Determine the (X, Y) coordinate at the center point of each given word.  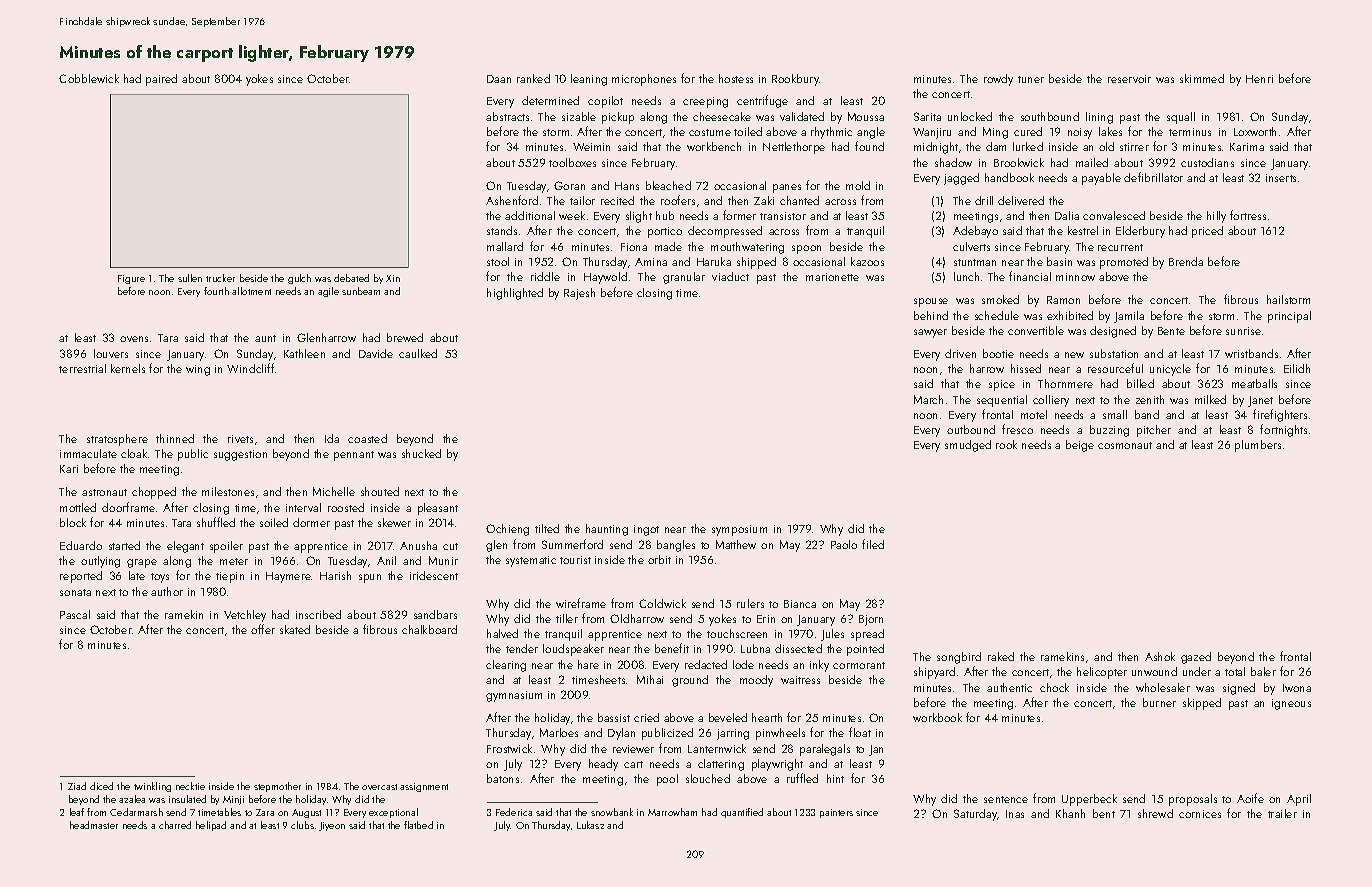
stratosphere (117, 440)
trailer (1282, 813)
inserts (1281, 178)
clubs (302, 825)
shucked (421, 453)
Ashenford (512, 200)
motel (1034, 414)
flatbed (418, 825)
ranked (533, 78)
